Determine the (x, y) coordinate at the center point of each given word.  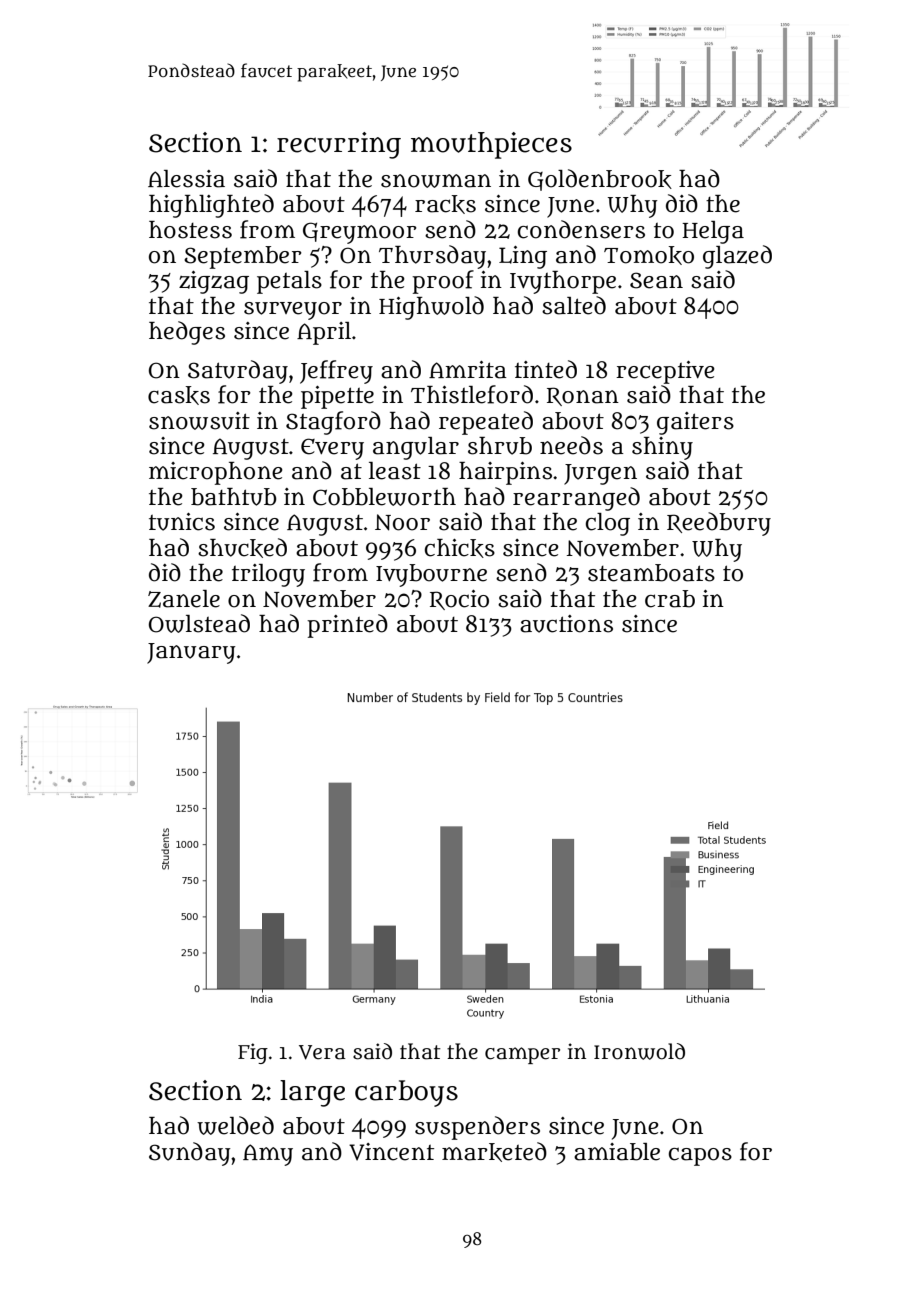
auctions (566, 624)
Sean (656, 280)
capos (700, 1156)
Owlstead (199, 623)
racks (445, 204)
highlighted (211, 206)
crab (670, 599)
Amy (268, 1155)
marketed (494, 1152)
